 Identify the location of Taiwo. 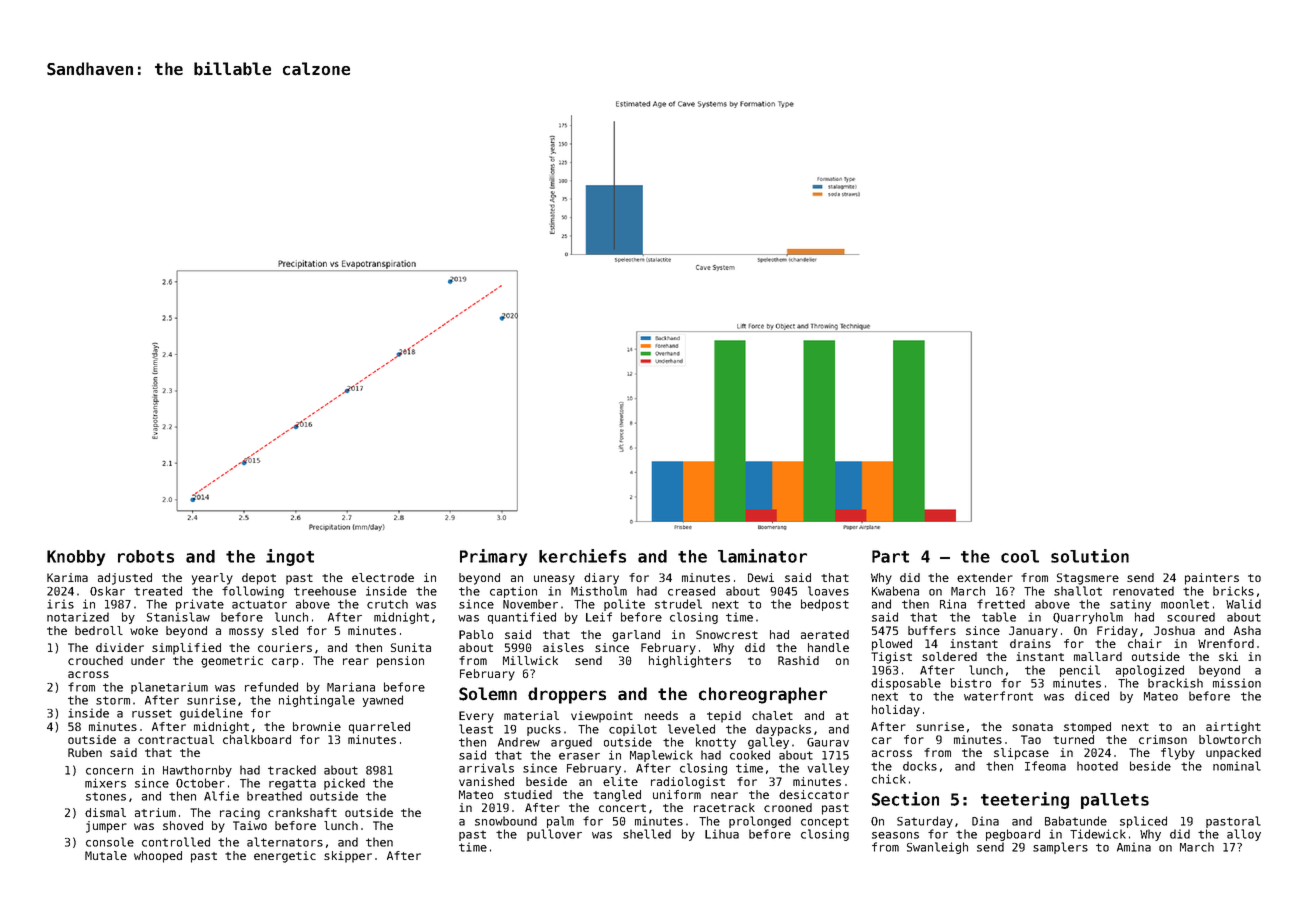
(250, 825).
